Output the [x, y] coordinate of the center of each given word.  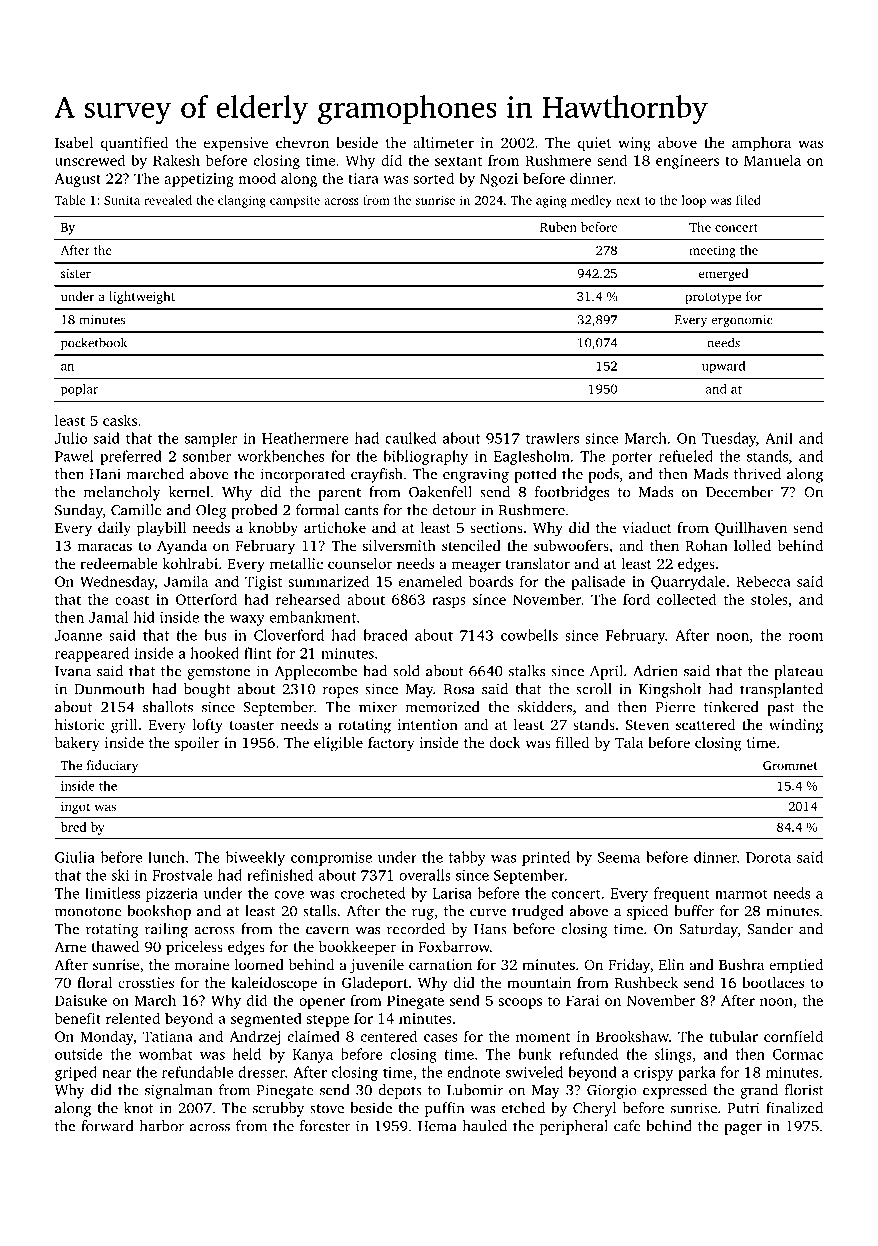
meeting [712, 251]
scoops [520, 1003]
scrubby [278, 1109]
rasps [449, 602]
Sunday [79, 511]
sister [76, 273]
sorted [434, 178]
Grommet [790, 765]
